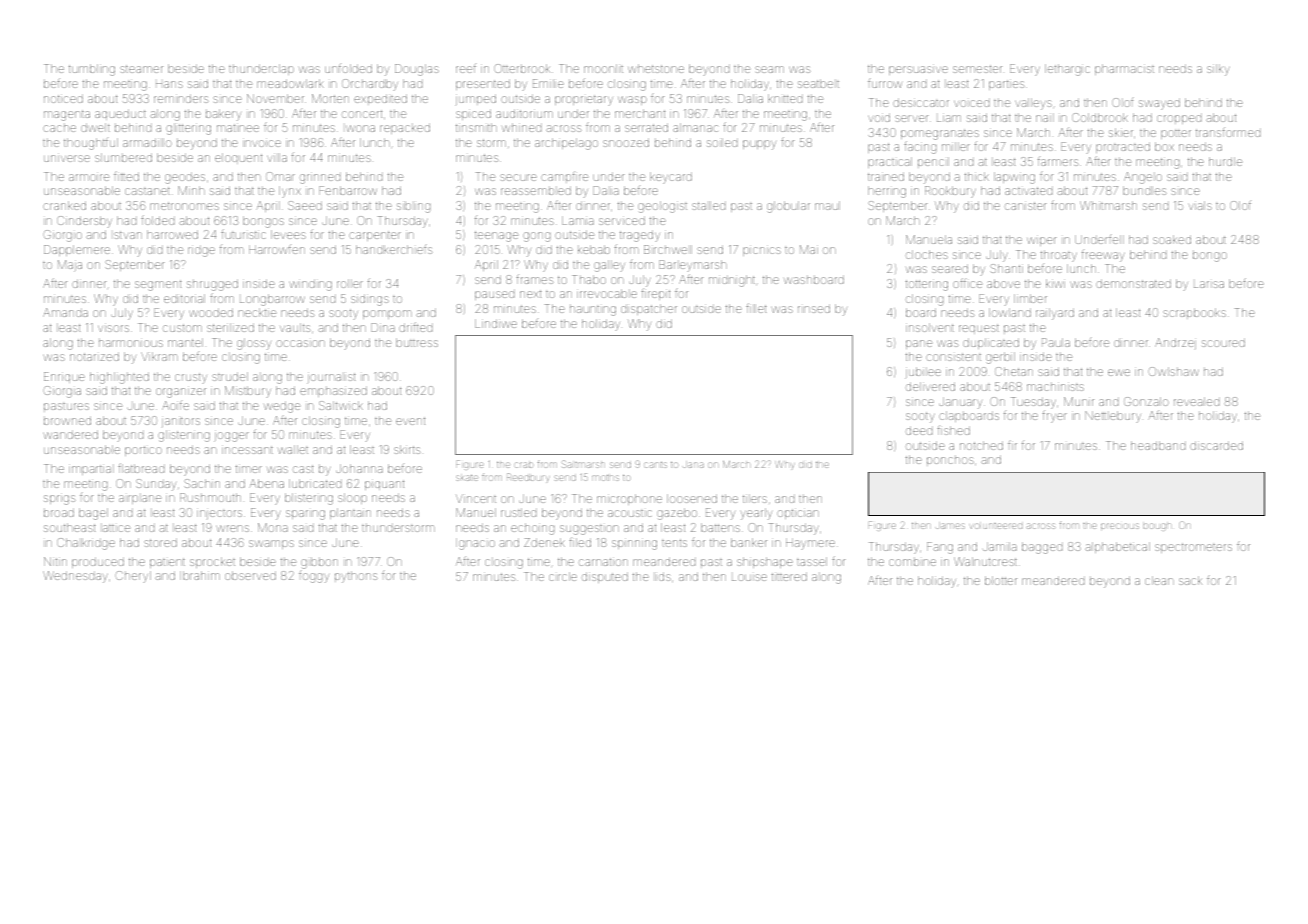 Image resolution: width=1308 pixels, height=924 pixels. I want to click on noticed, so click(63, 98).
